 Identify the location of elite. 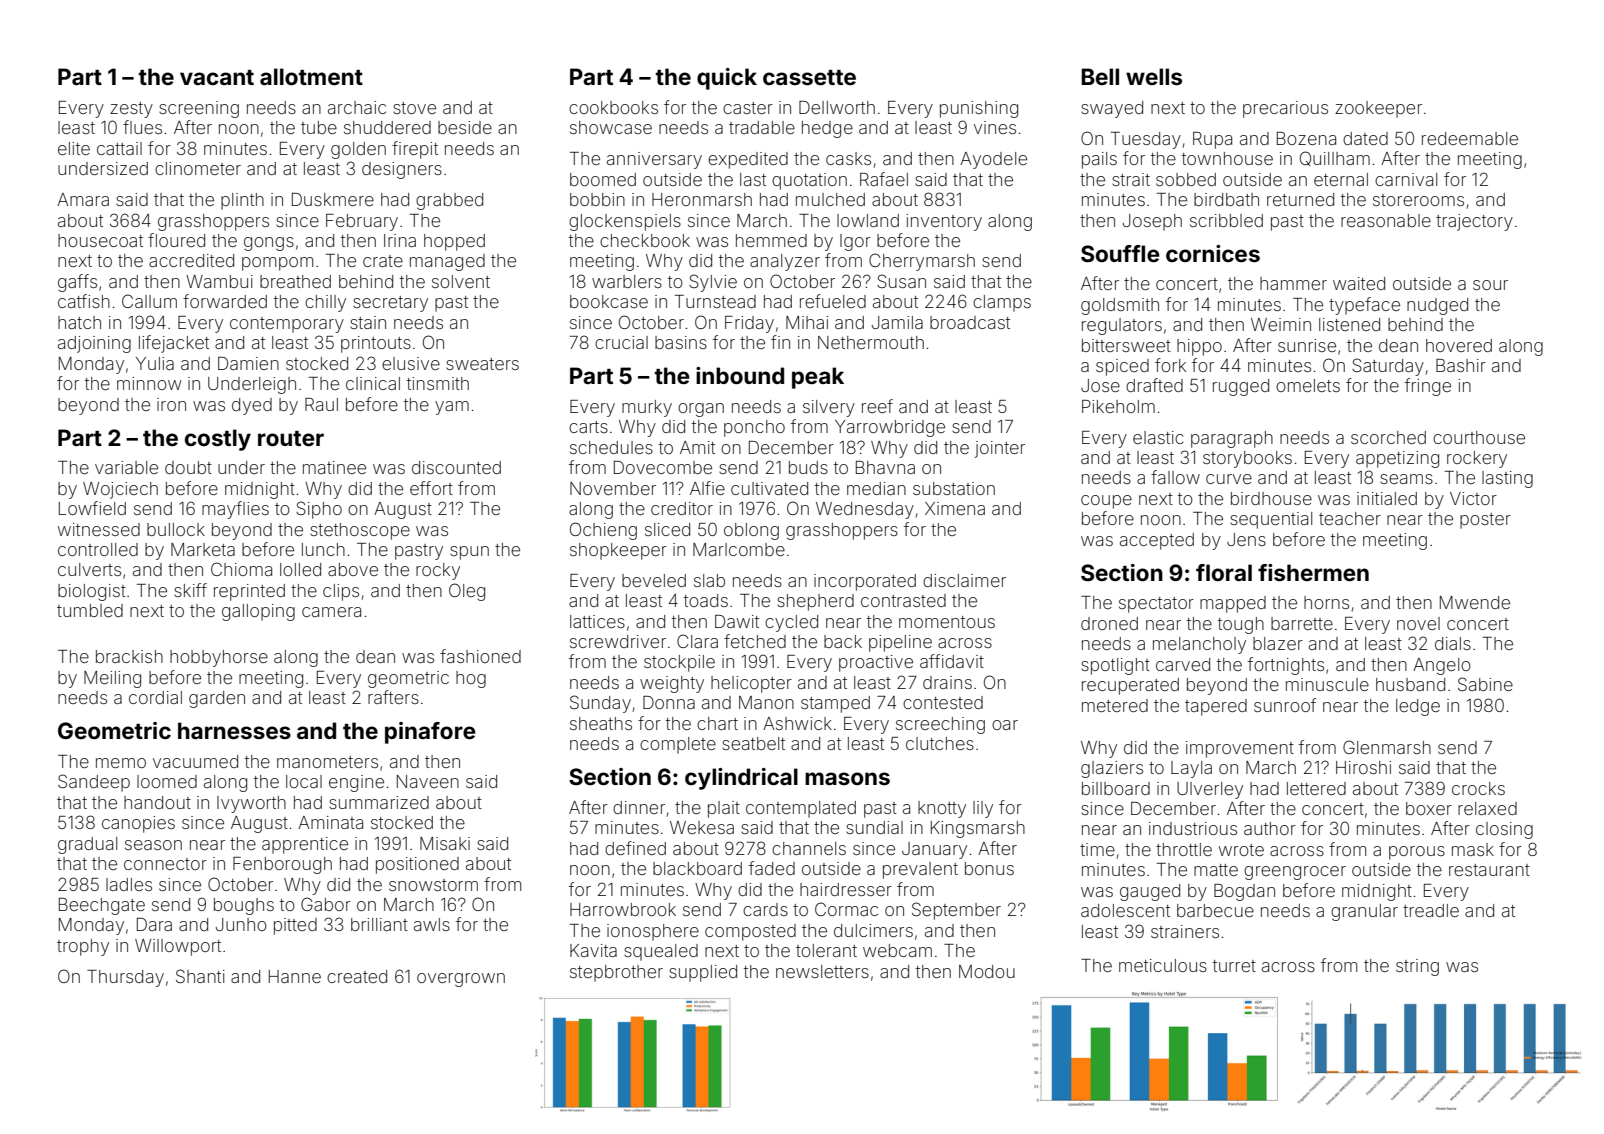
(74, 148).
